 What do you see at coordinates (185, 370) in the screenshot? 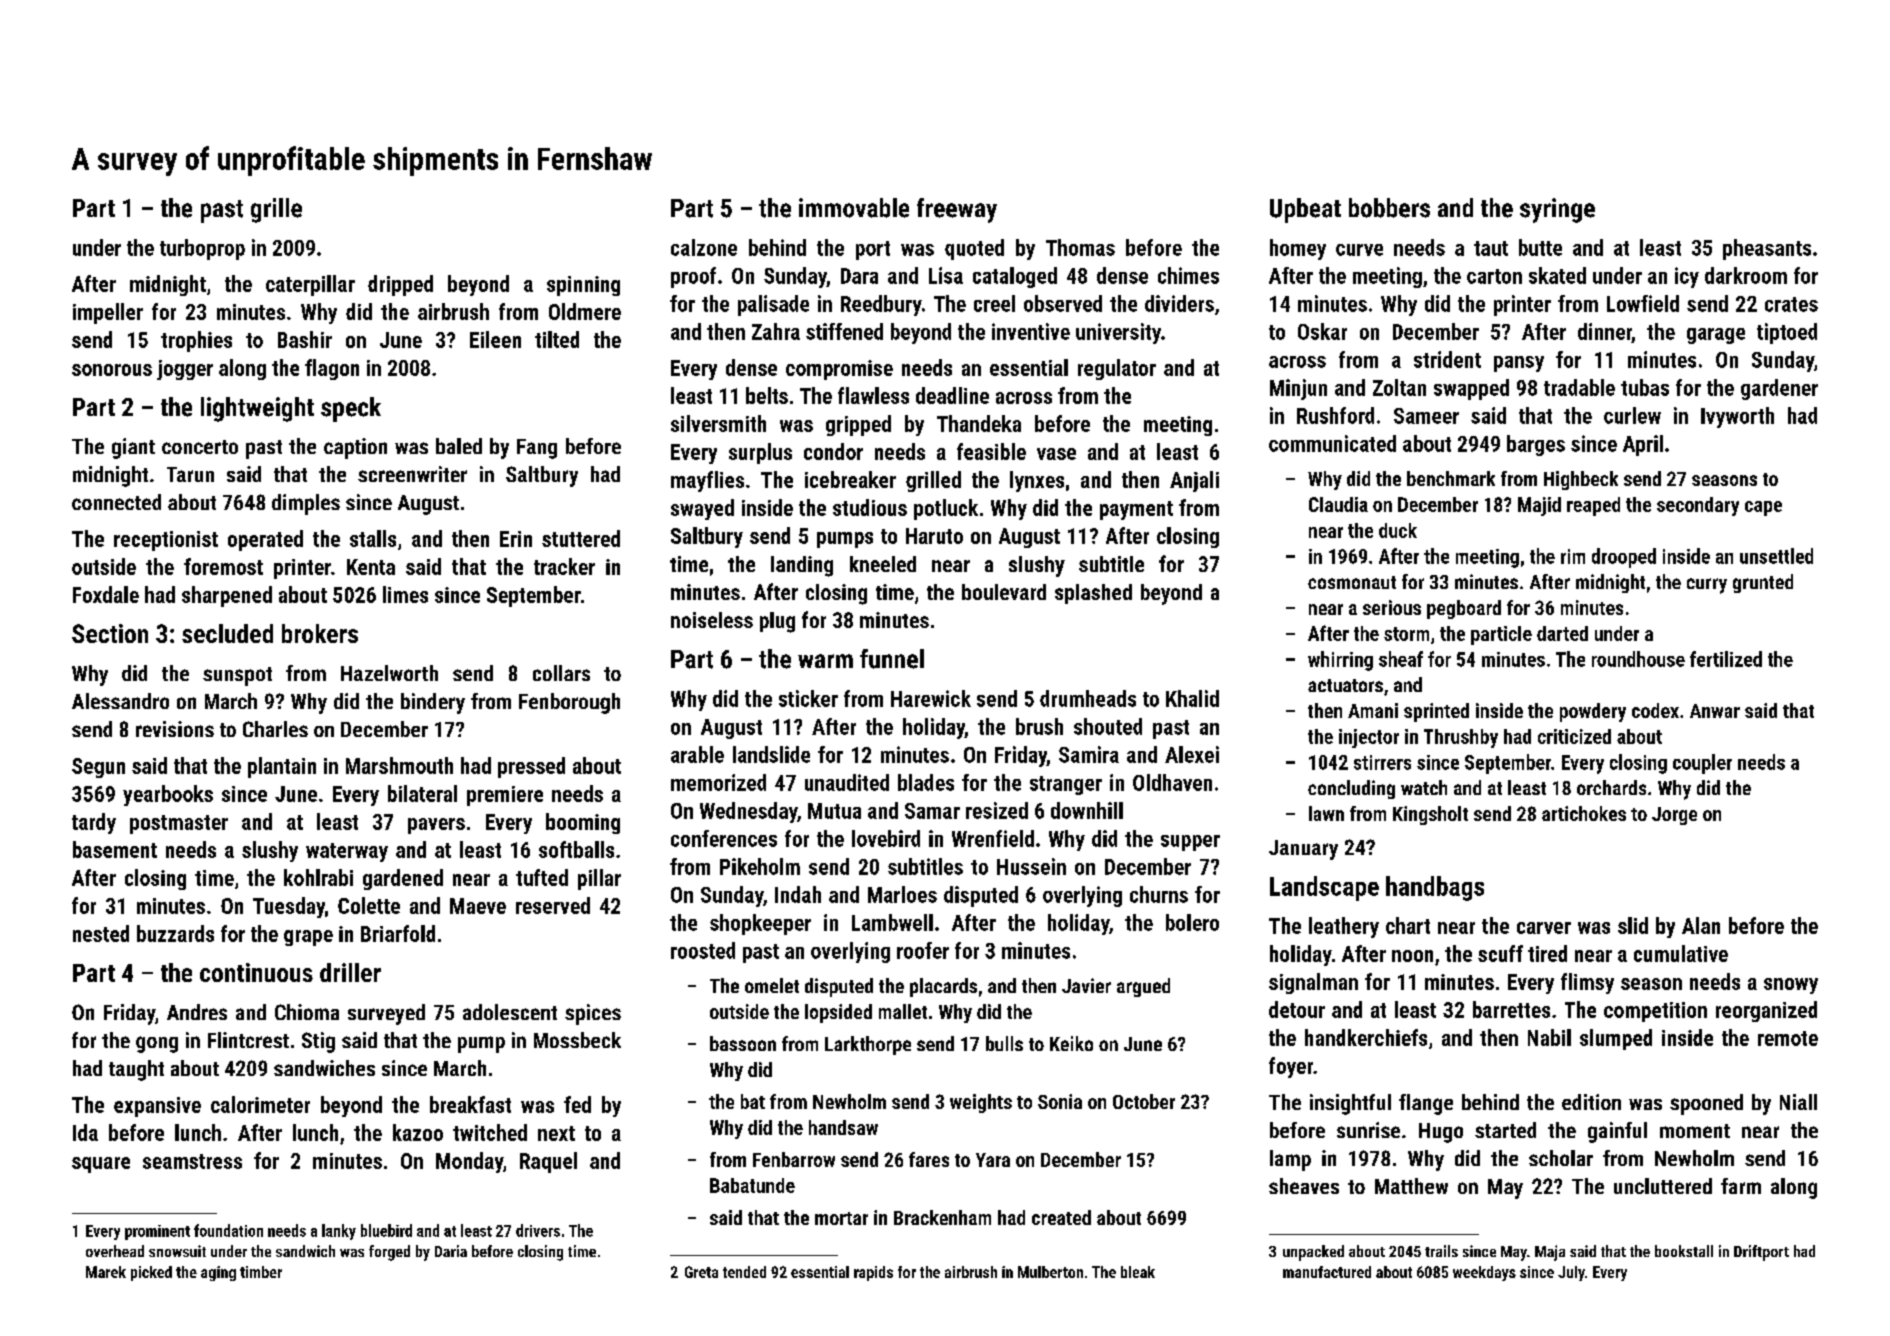
I see `jogger` at bounding box center [185, 370].
